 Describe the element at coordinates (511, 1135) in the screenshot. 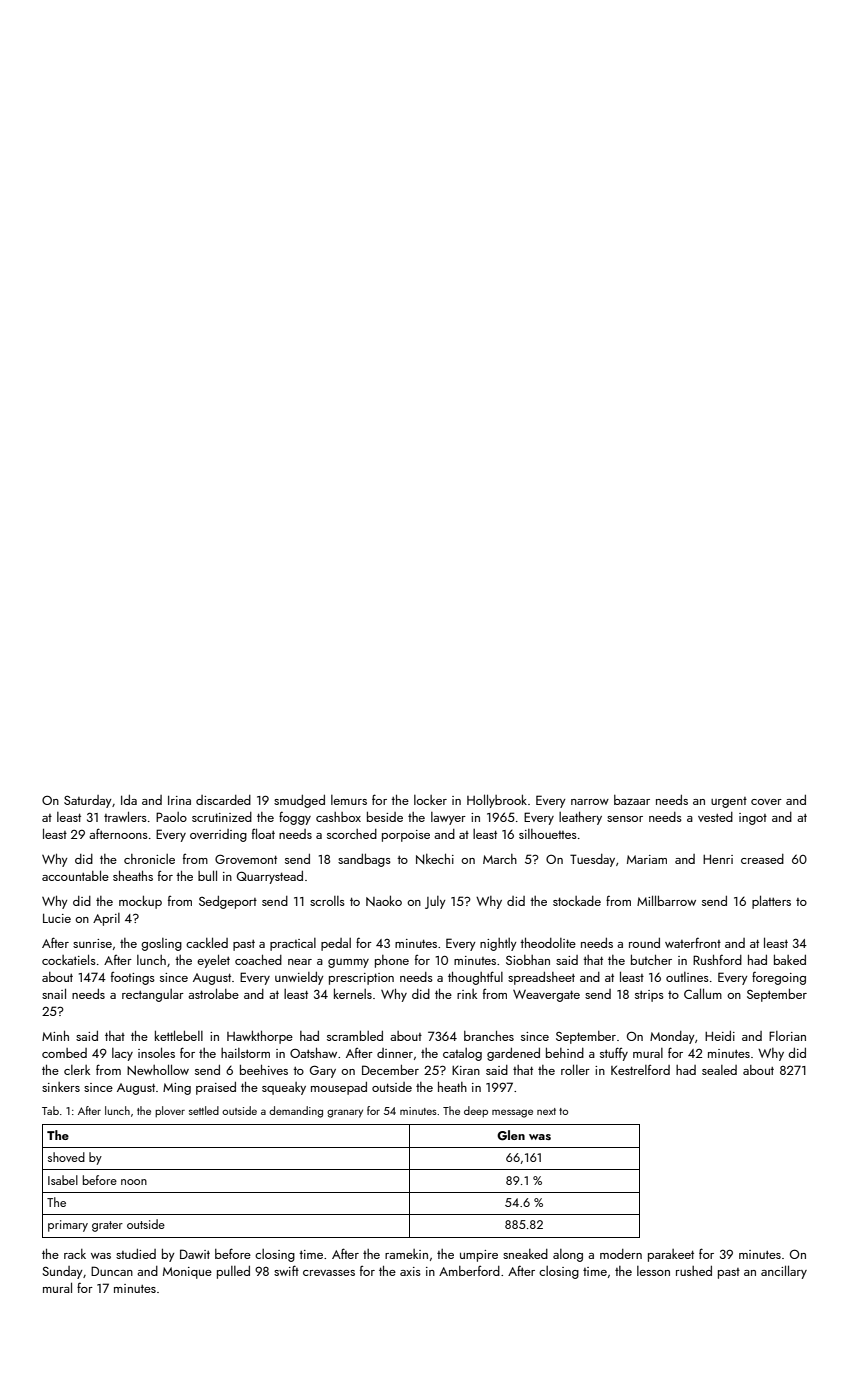

I see `Glen` at that location.
